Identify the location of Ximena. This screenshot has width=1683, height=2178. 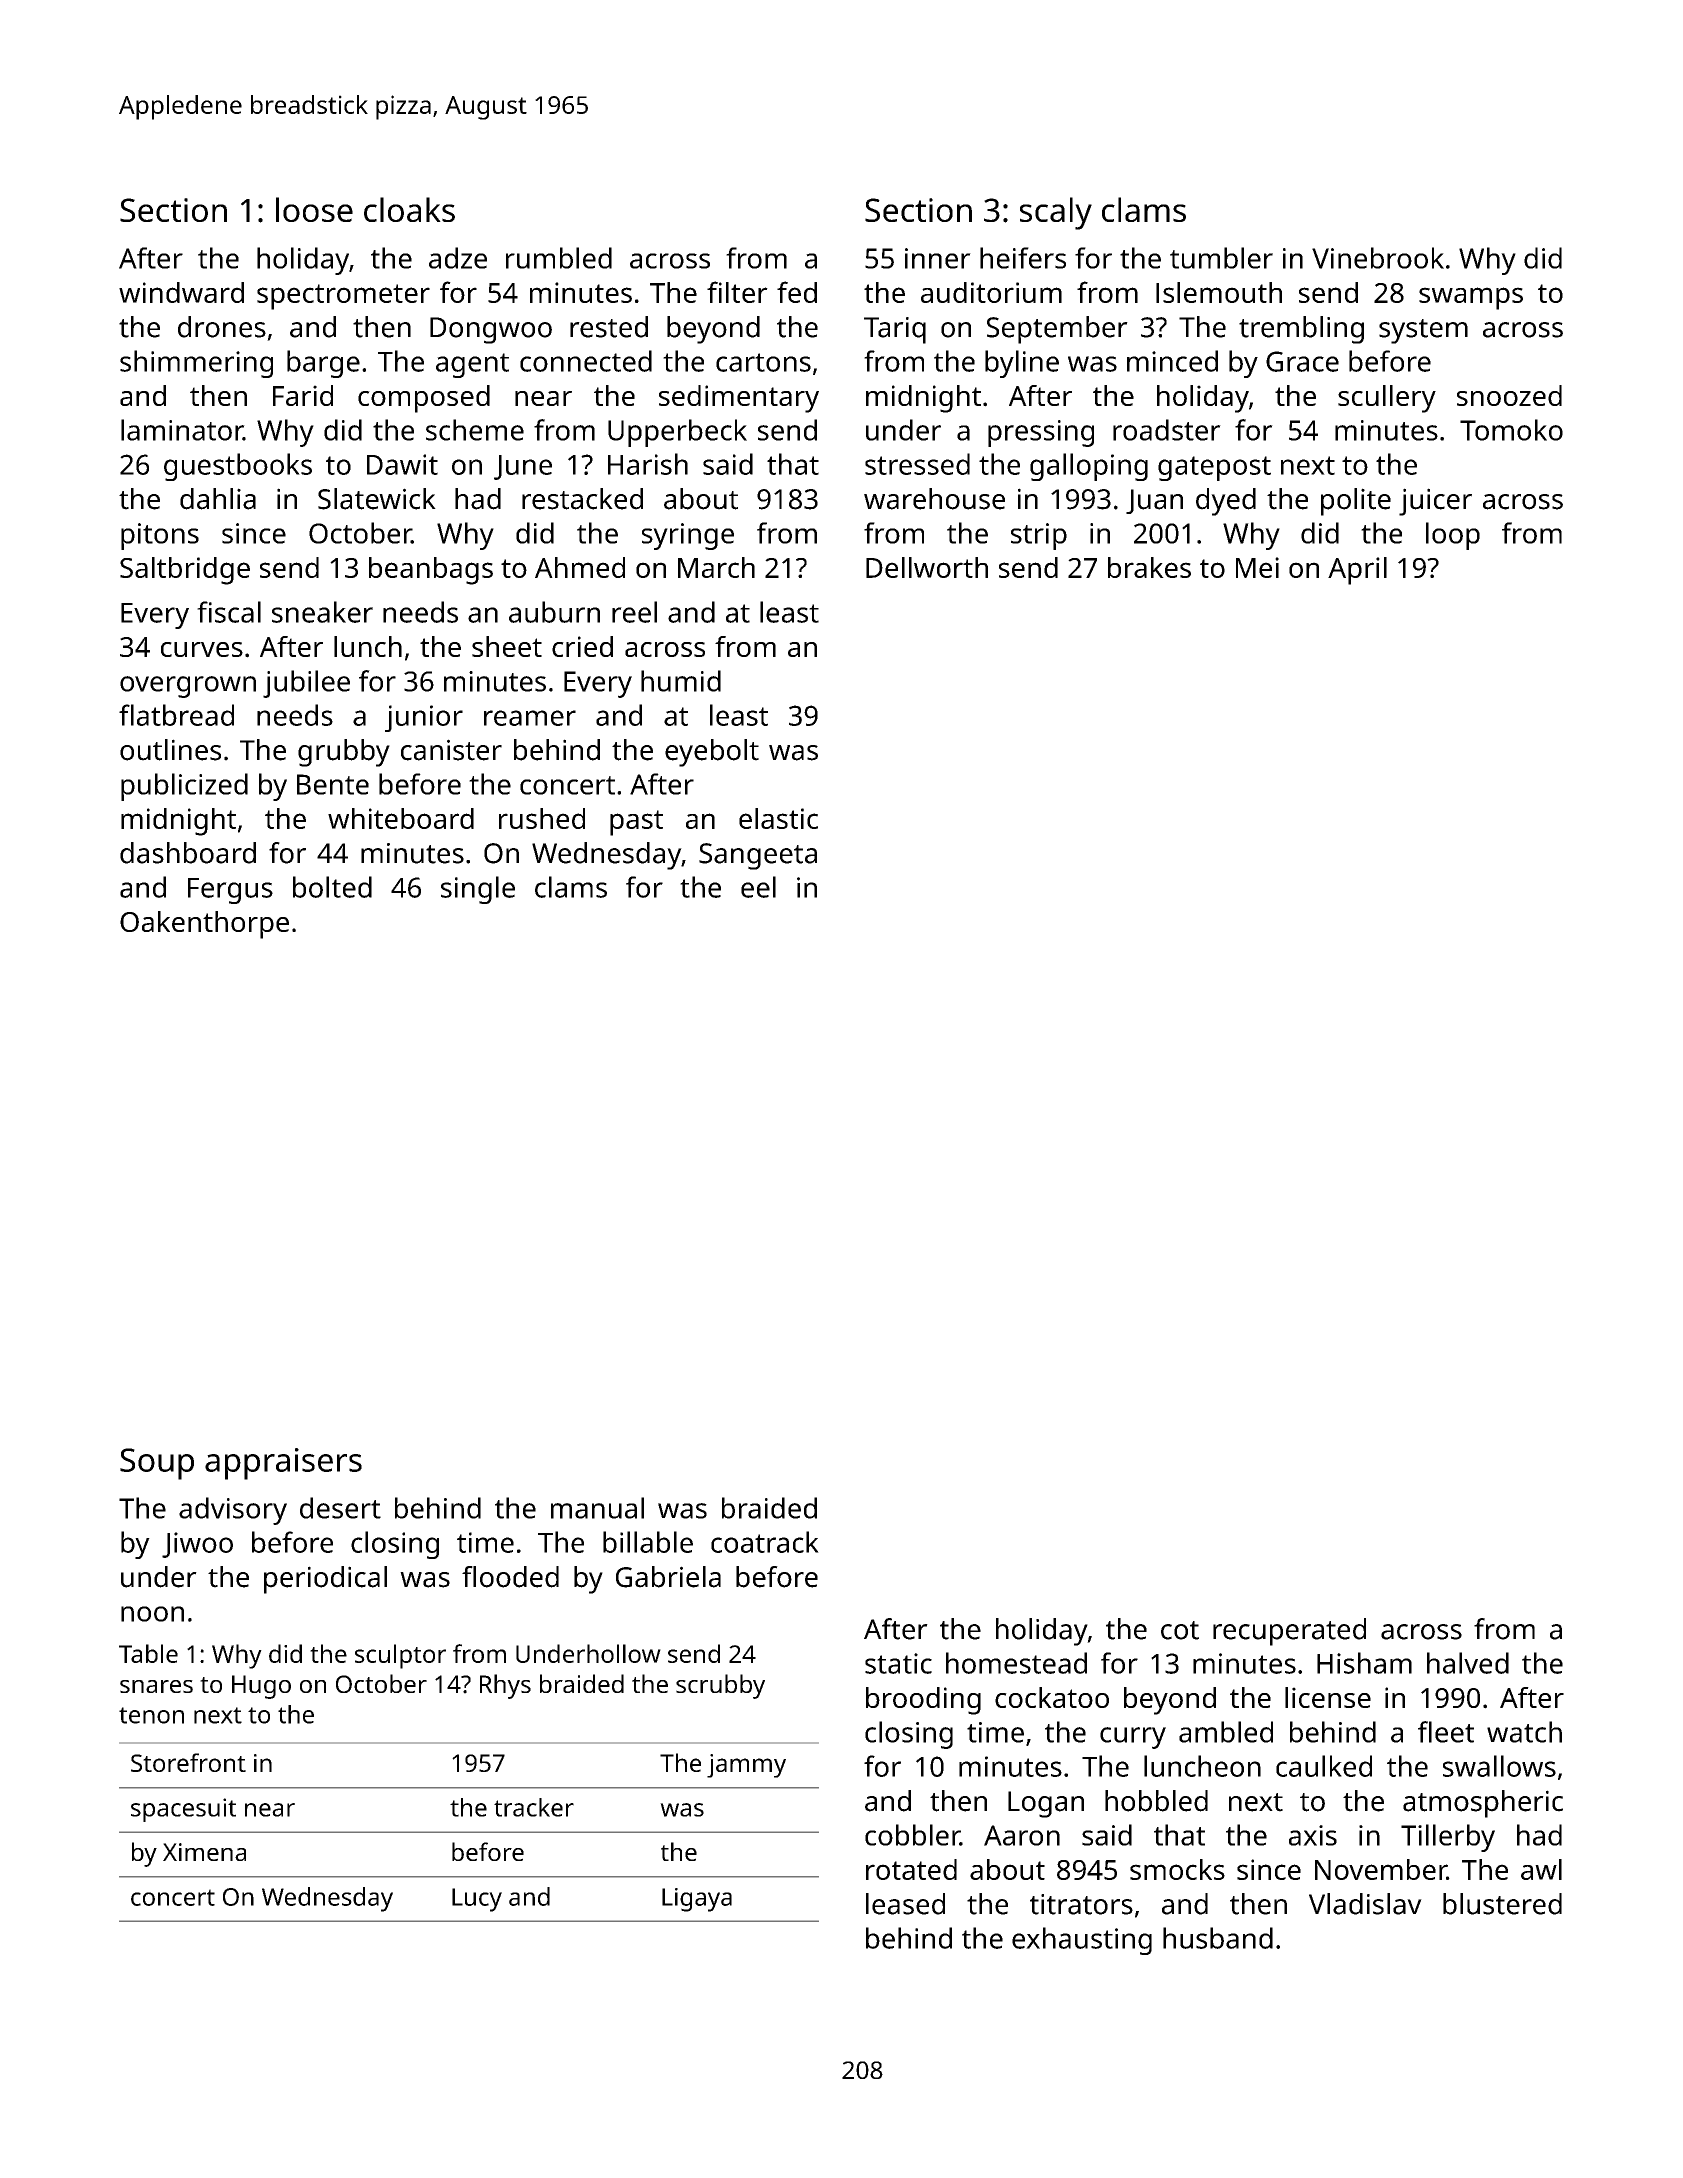
(204, 1852).
